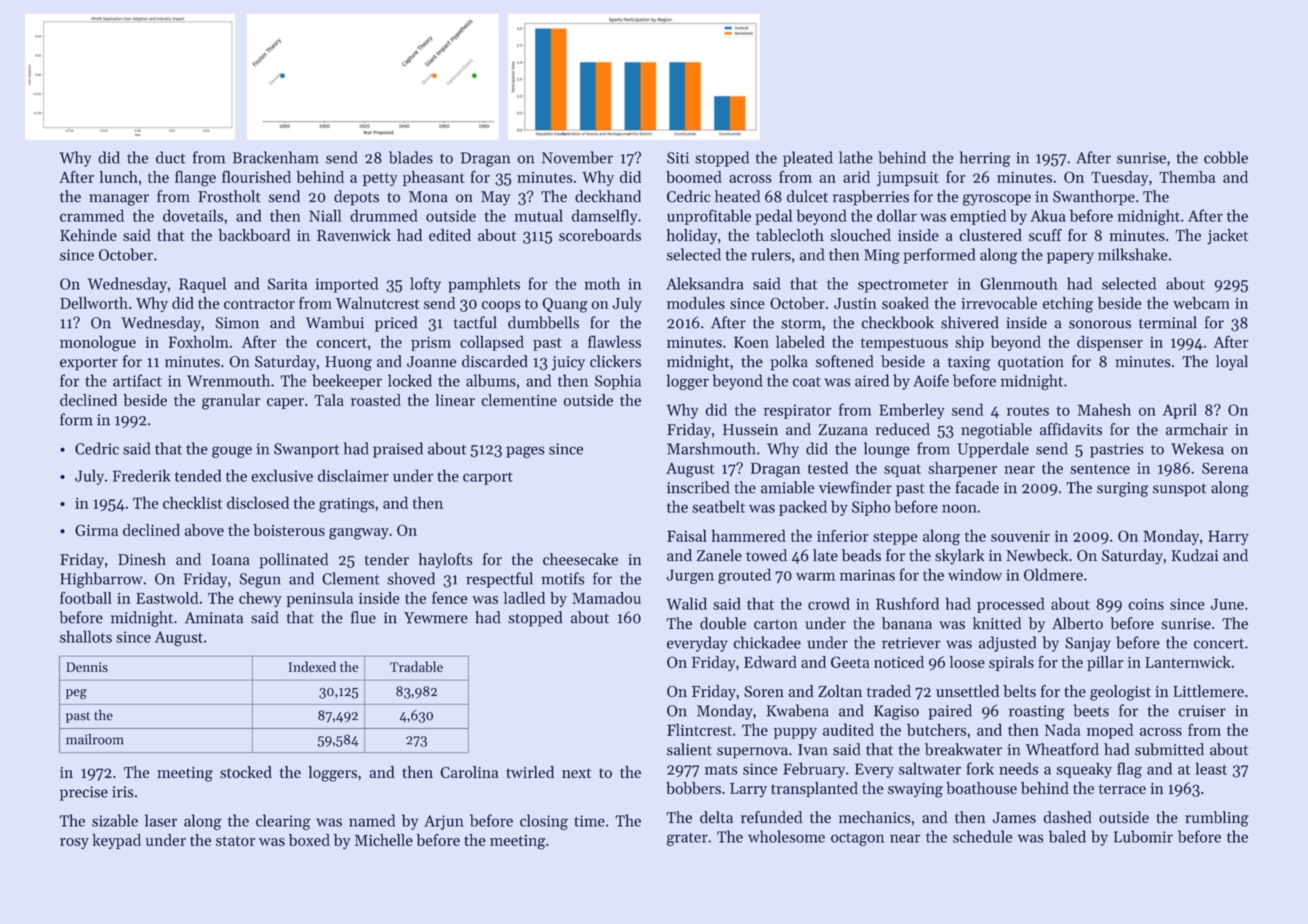 This screenshot has width=1308, height=924. I want to click on coat, so click(807, 382).
